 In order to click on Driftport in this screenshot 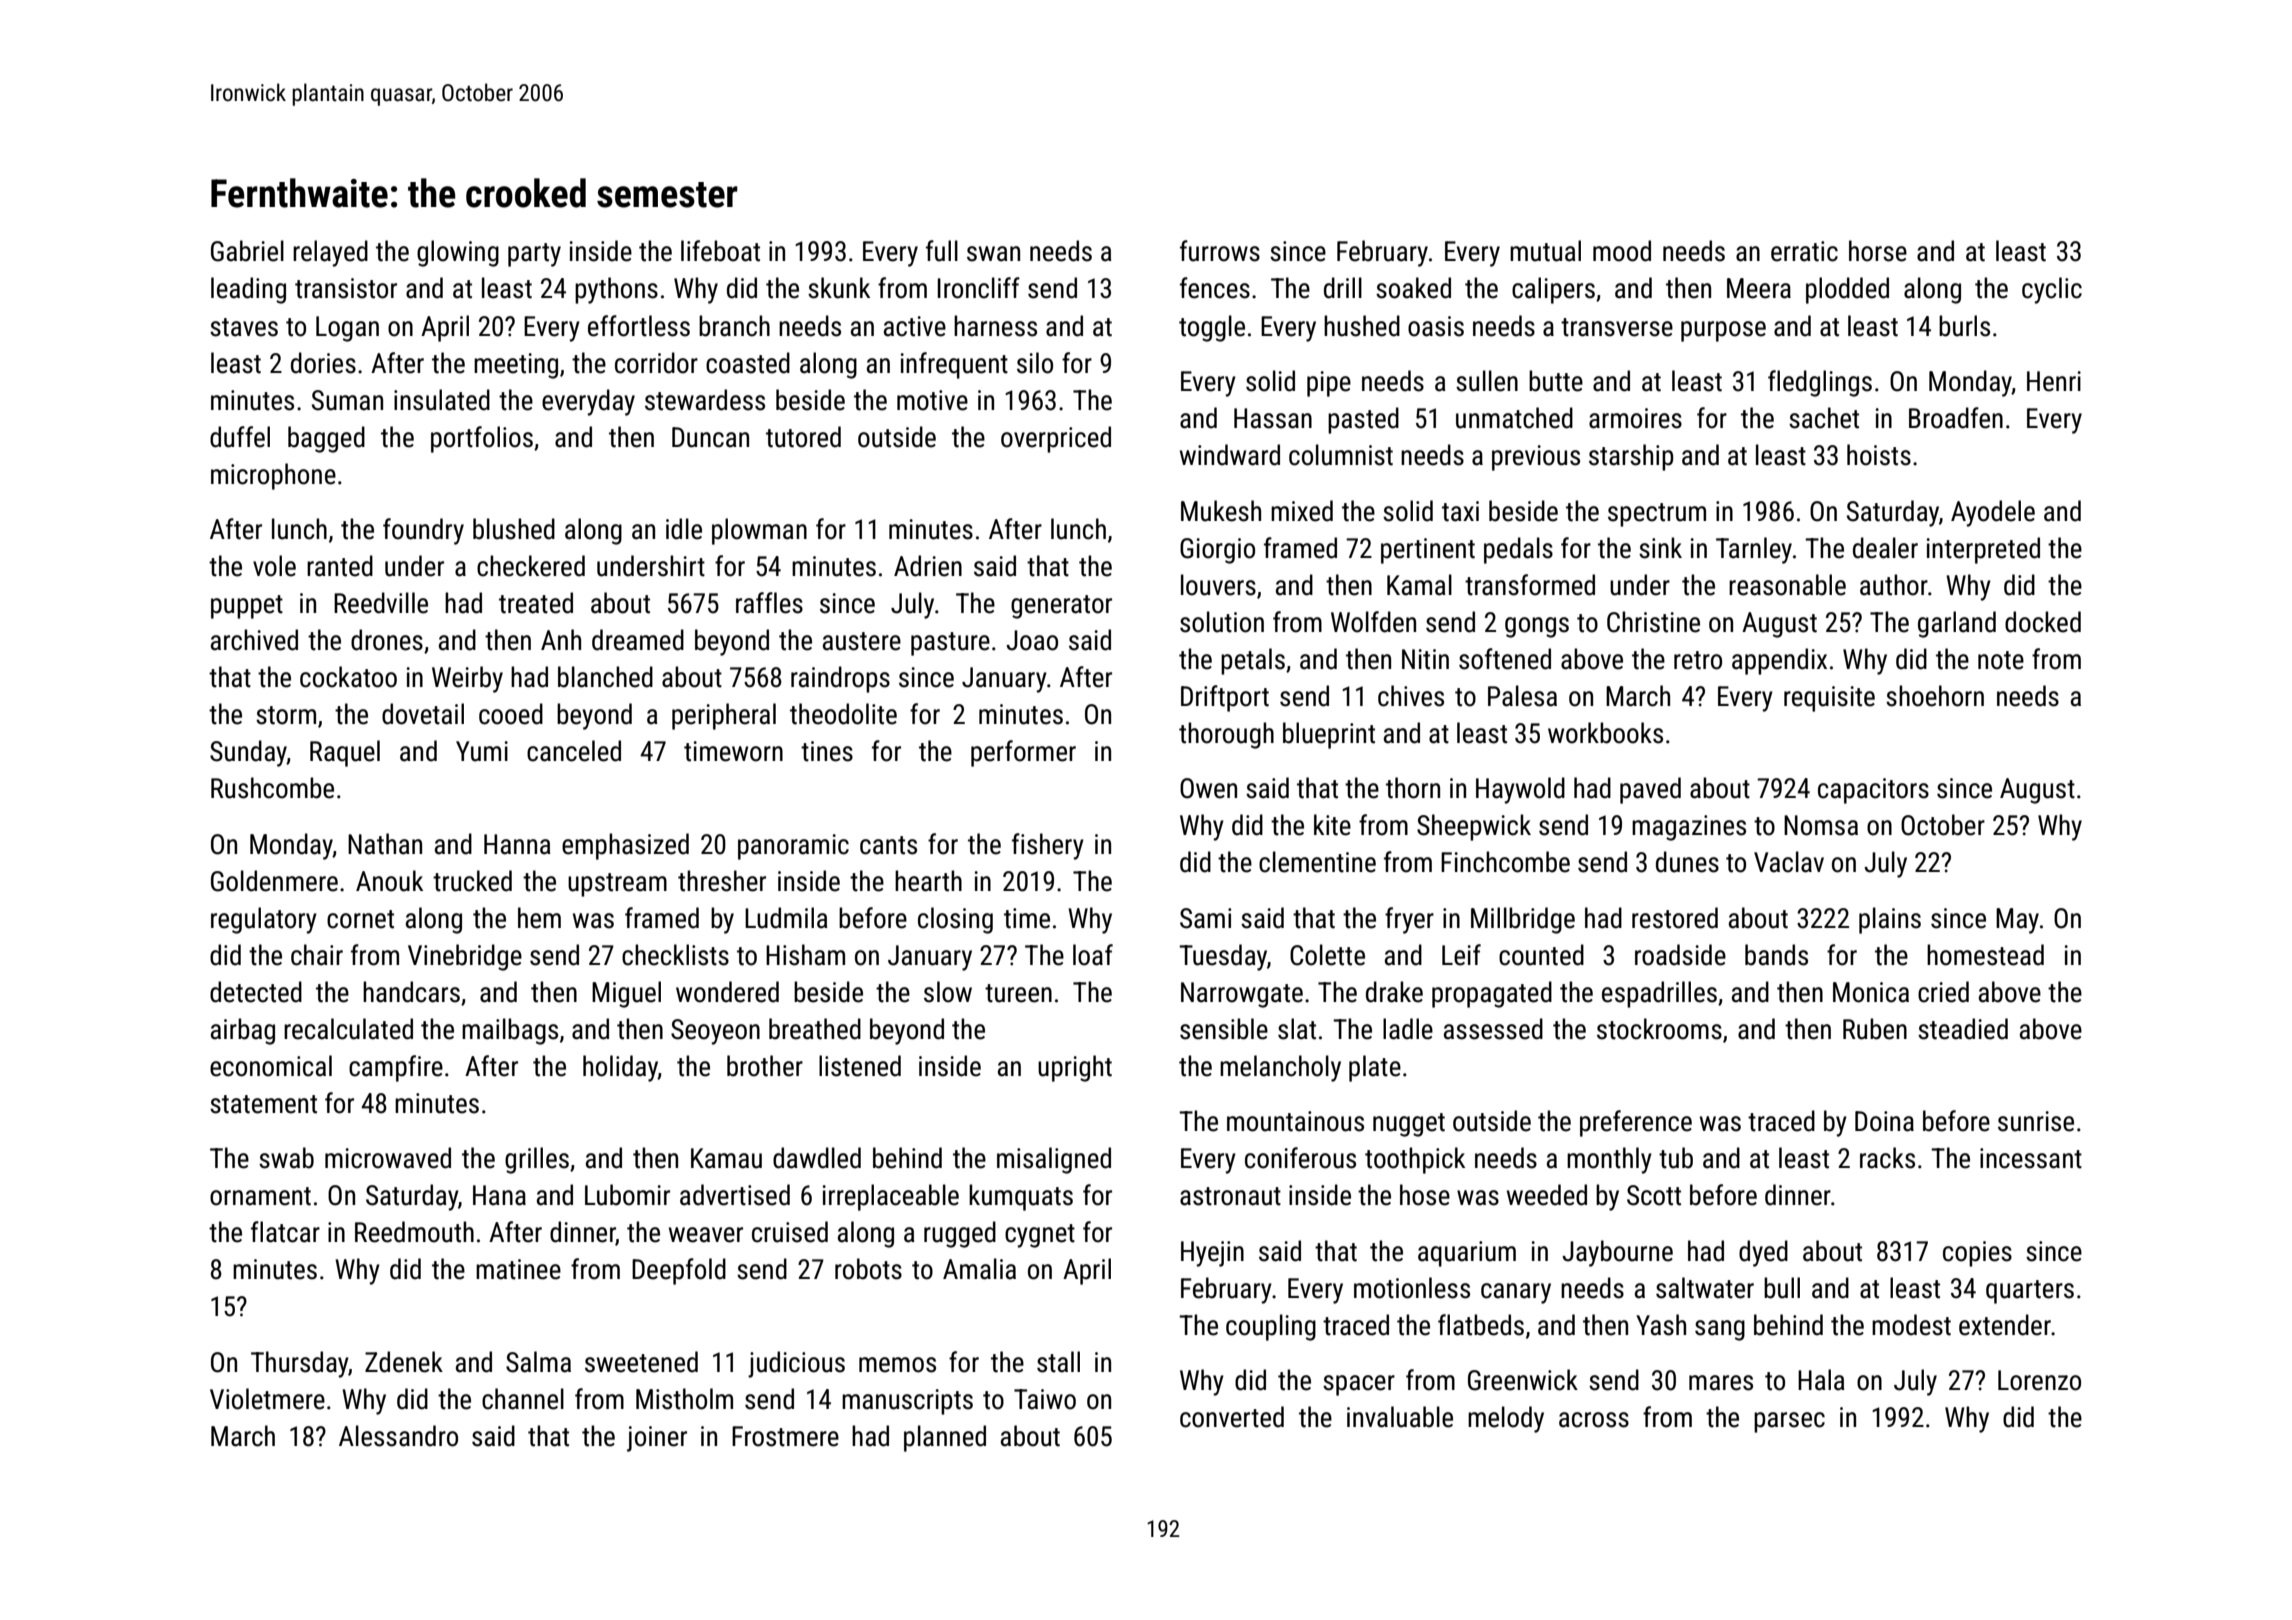, I will do `click(1225, 698)`.
